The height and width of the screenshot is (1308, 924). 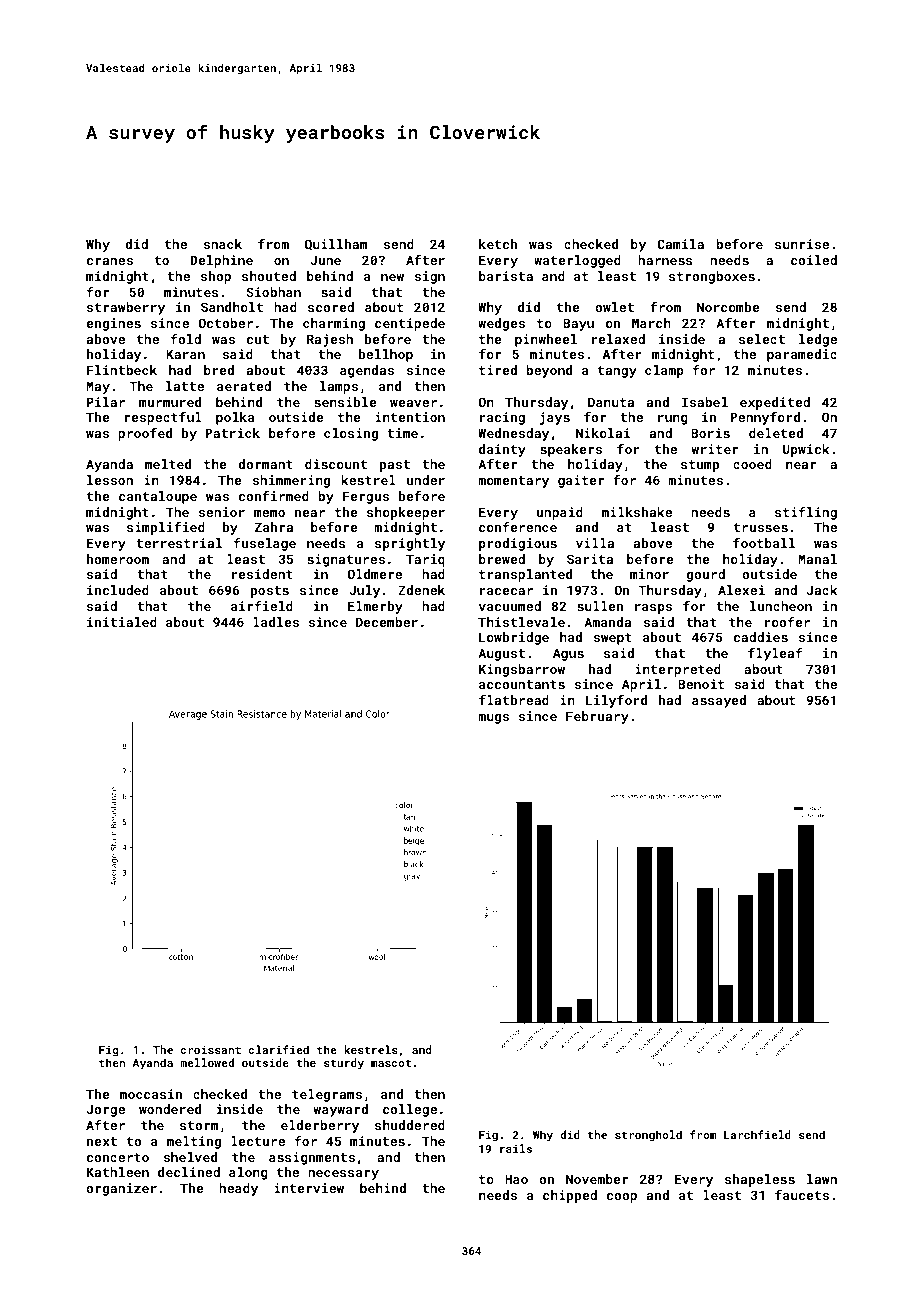 What do you see at coordinates (493, 719) in the screenshot?
I see `mugs` at bounding box center [493, 719].
